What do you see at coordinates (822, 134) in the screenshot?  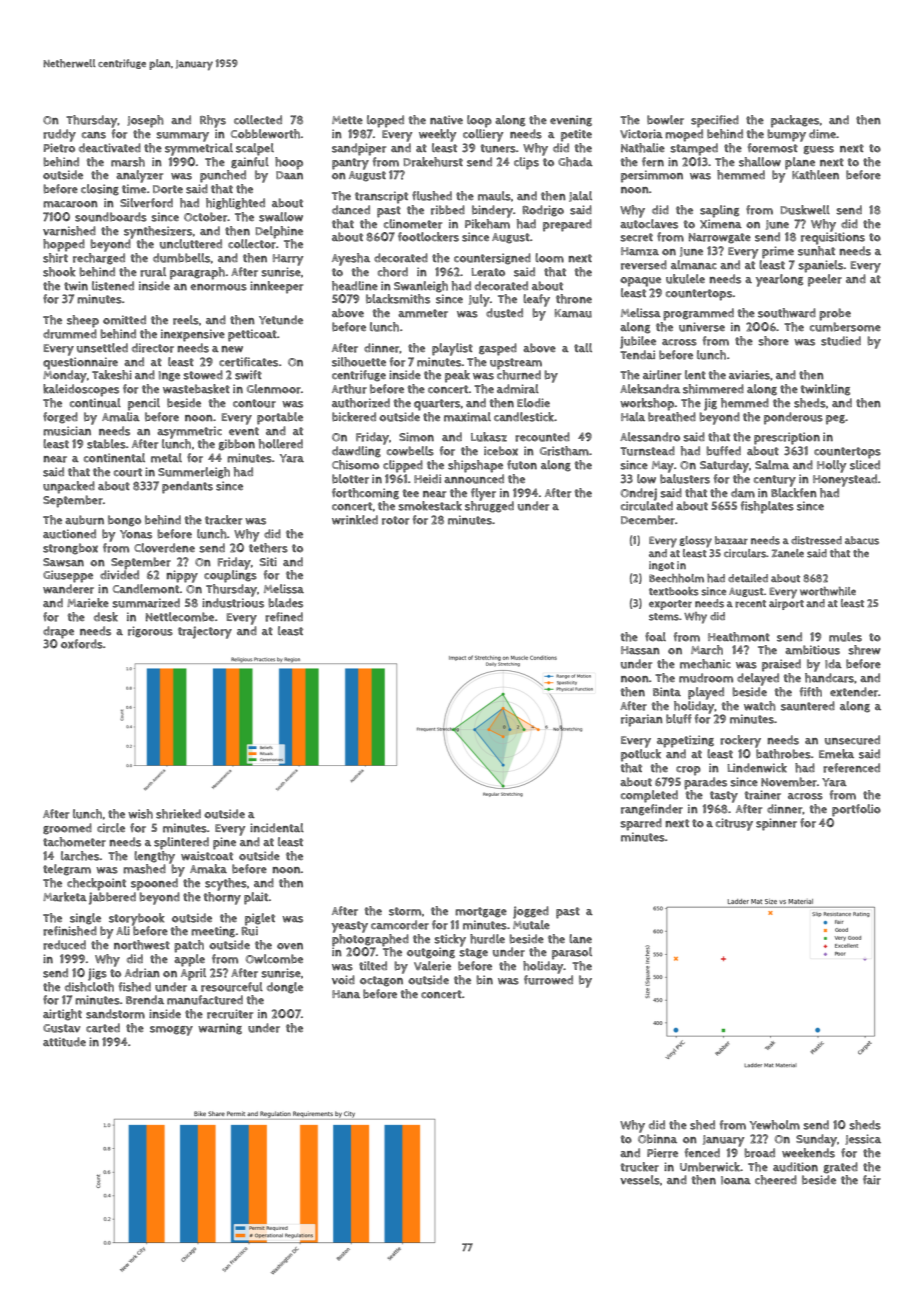 I see `dime` at bounding box center [822, 134].
